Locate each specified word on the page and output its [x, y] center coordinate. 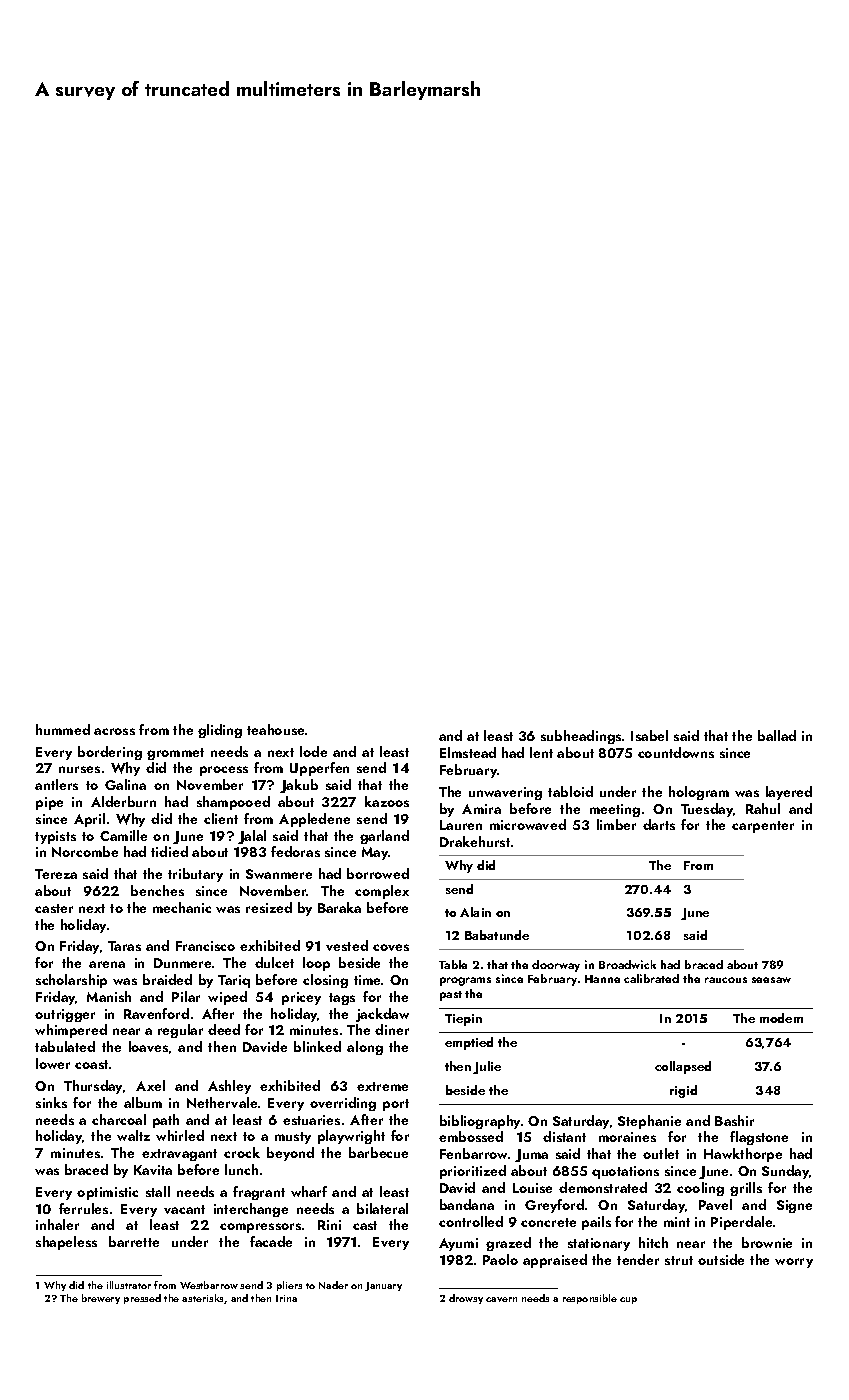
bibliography [480, 1122]
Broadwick [627, 964]
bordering [110, 753]
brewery [101, 1299]
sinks [51, 1102]
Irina [286, 1298]
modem [781, 1018]
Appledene [314, 820]
